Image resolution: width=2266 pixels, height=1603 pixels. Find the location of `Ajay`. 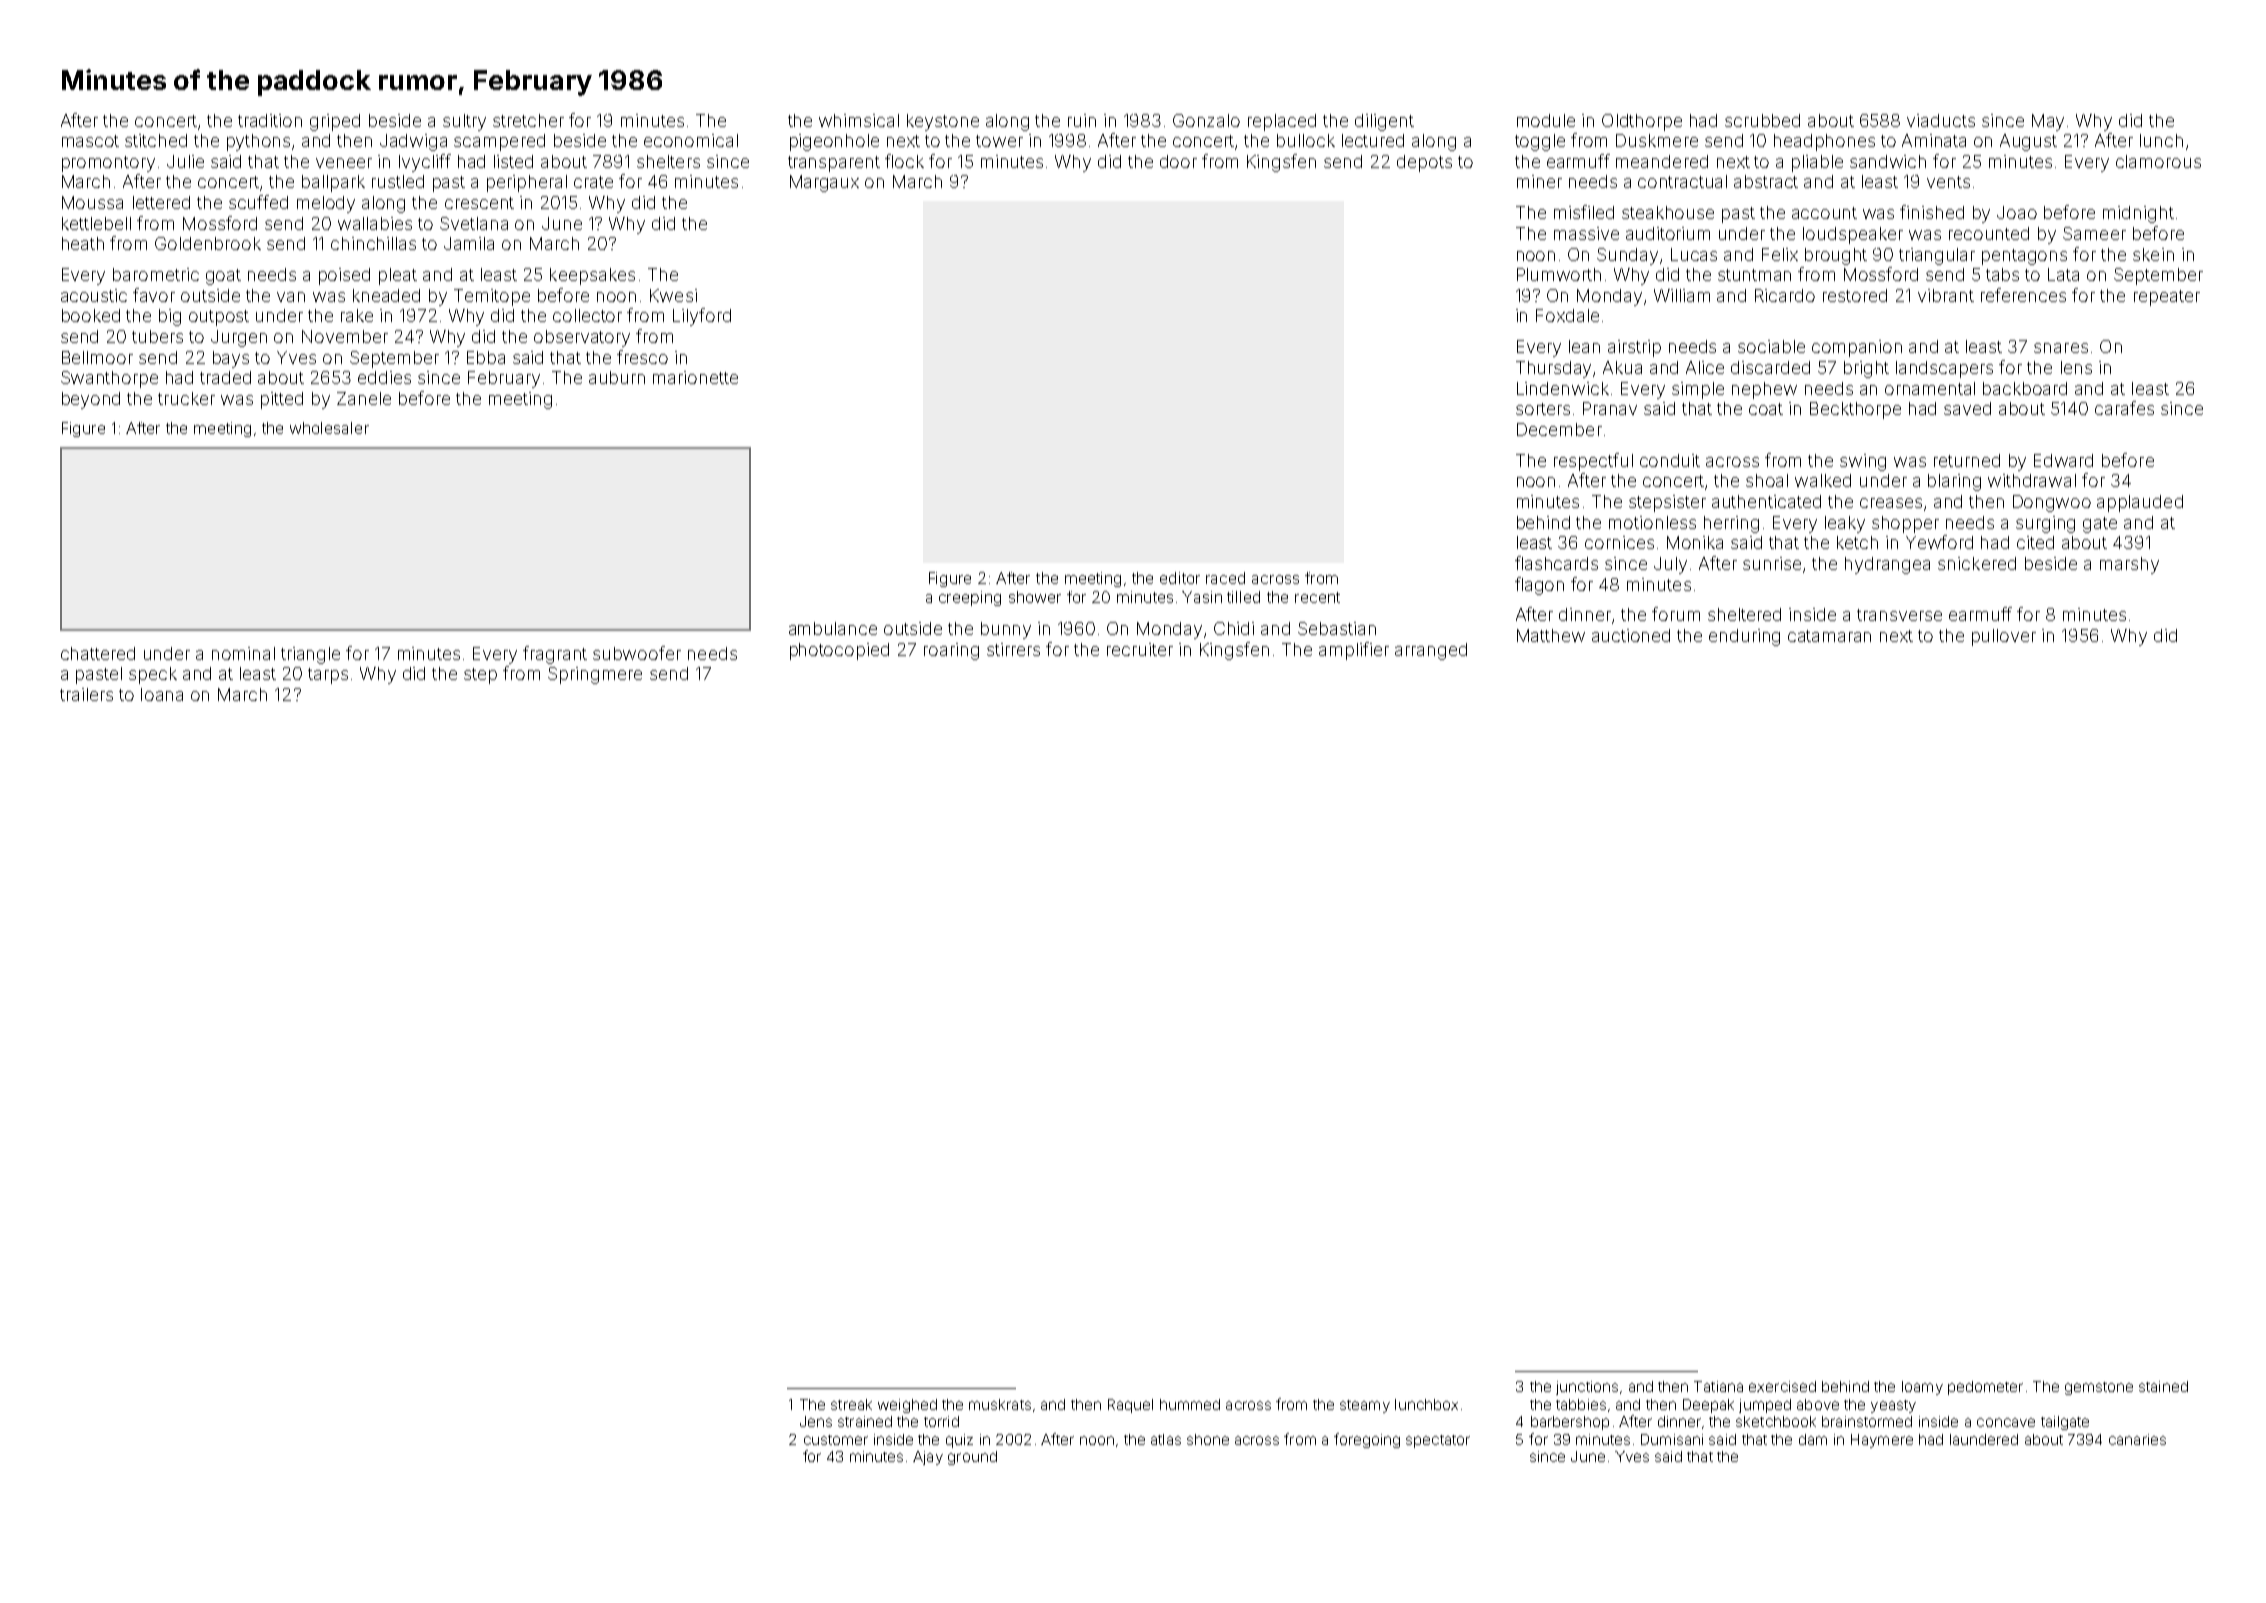

Ajay is located at coordinates (928, 1458).
